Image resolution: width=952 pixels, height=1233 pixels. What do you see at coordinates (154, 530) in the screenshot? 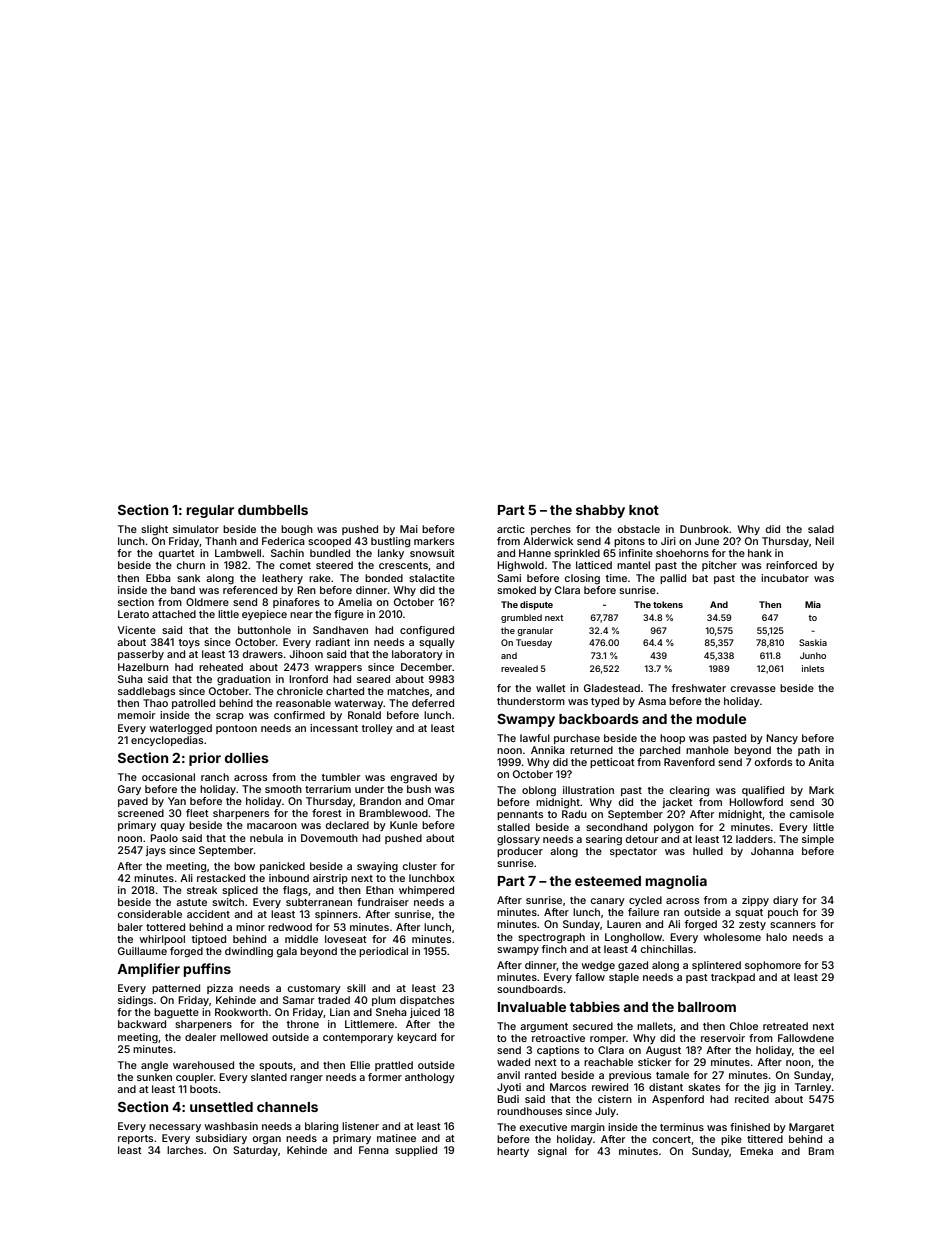
I see `slight` at bounding box center [154, 530].
